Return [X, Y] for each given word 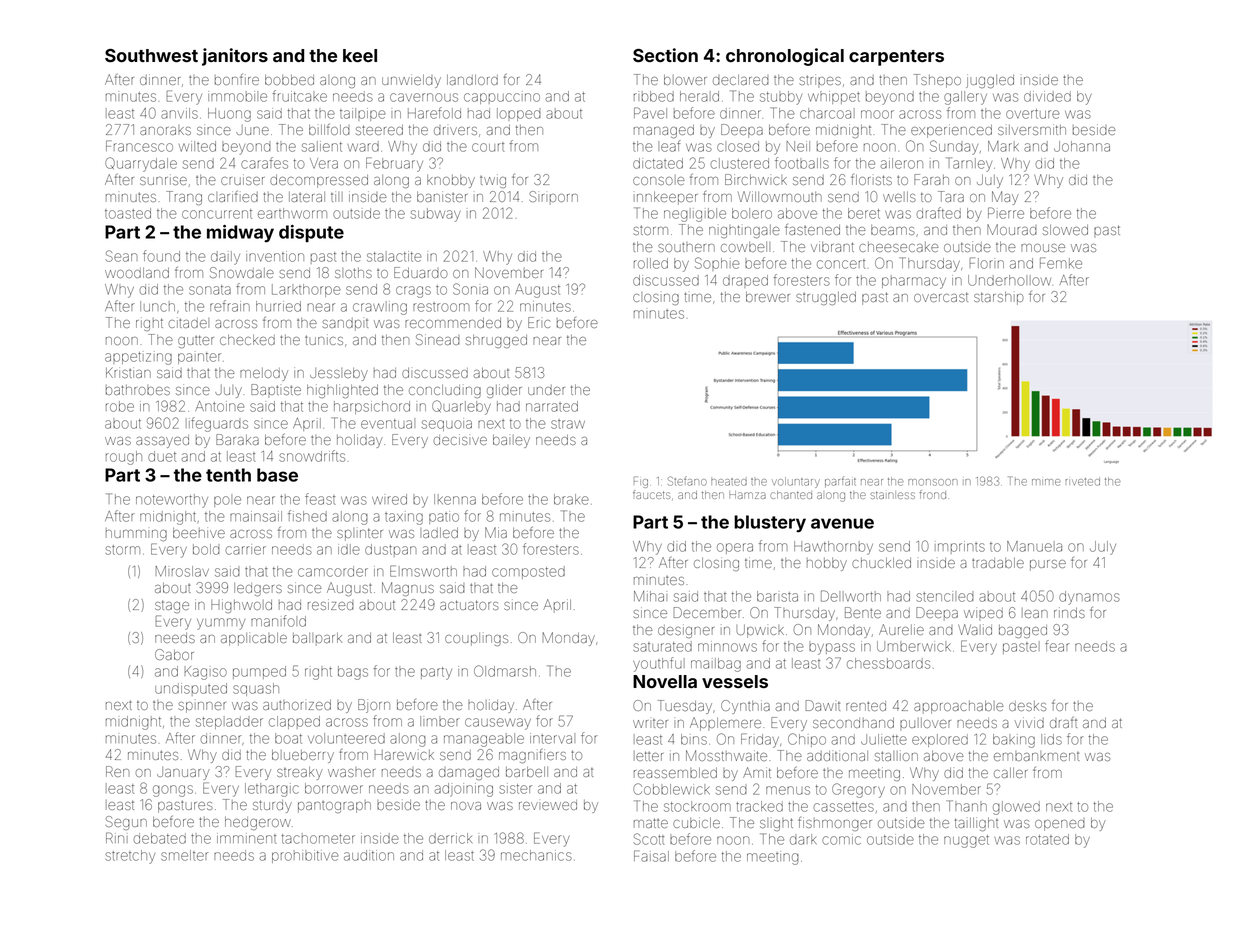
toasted [128, 213]
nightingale [744, 231]
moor [877, 114]
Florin [987, 263]
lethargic [272, 790]
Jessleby [339, 374]
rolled [651, 263]
